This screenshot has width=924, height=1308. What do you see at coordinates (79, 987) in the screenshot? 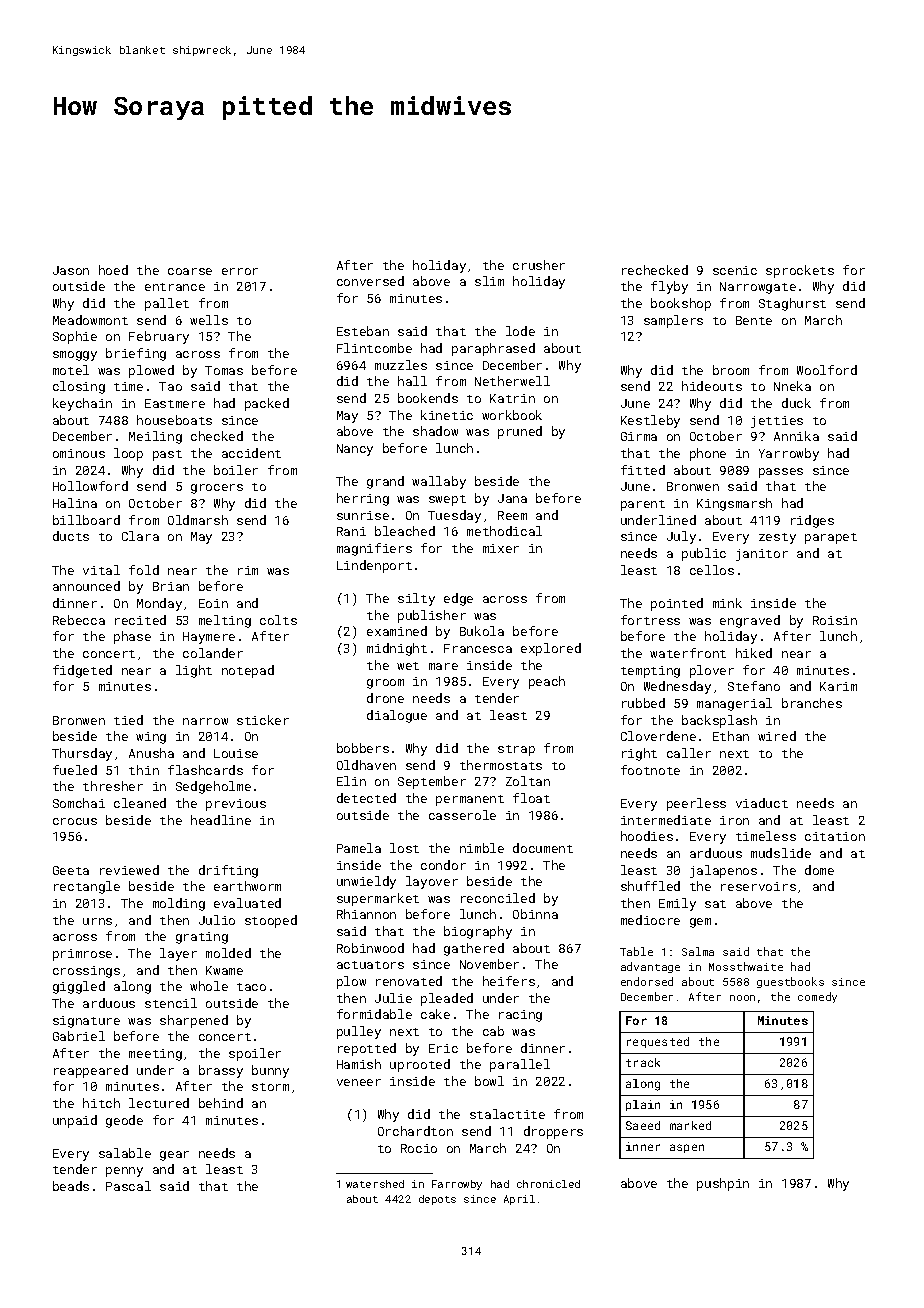
I see `giggled` at bounding box center [79, 987].
